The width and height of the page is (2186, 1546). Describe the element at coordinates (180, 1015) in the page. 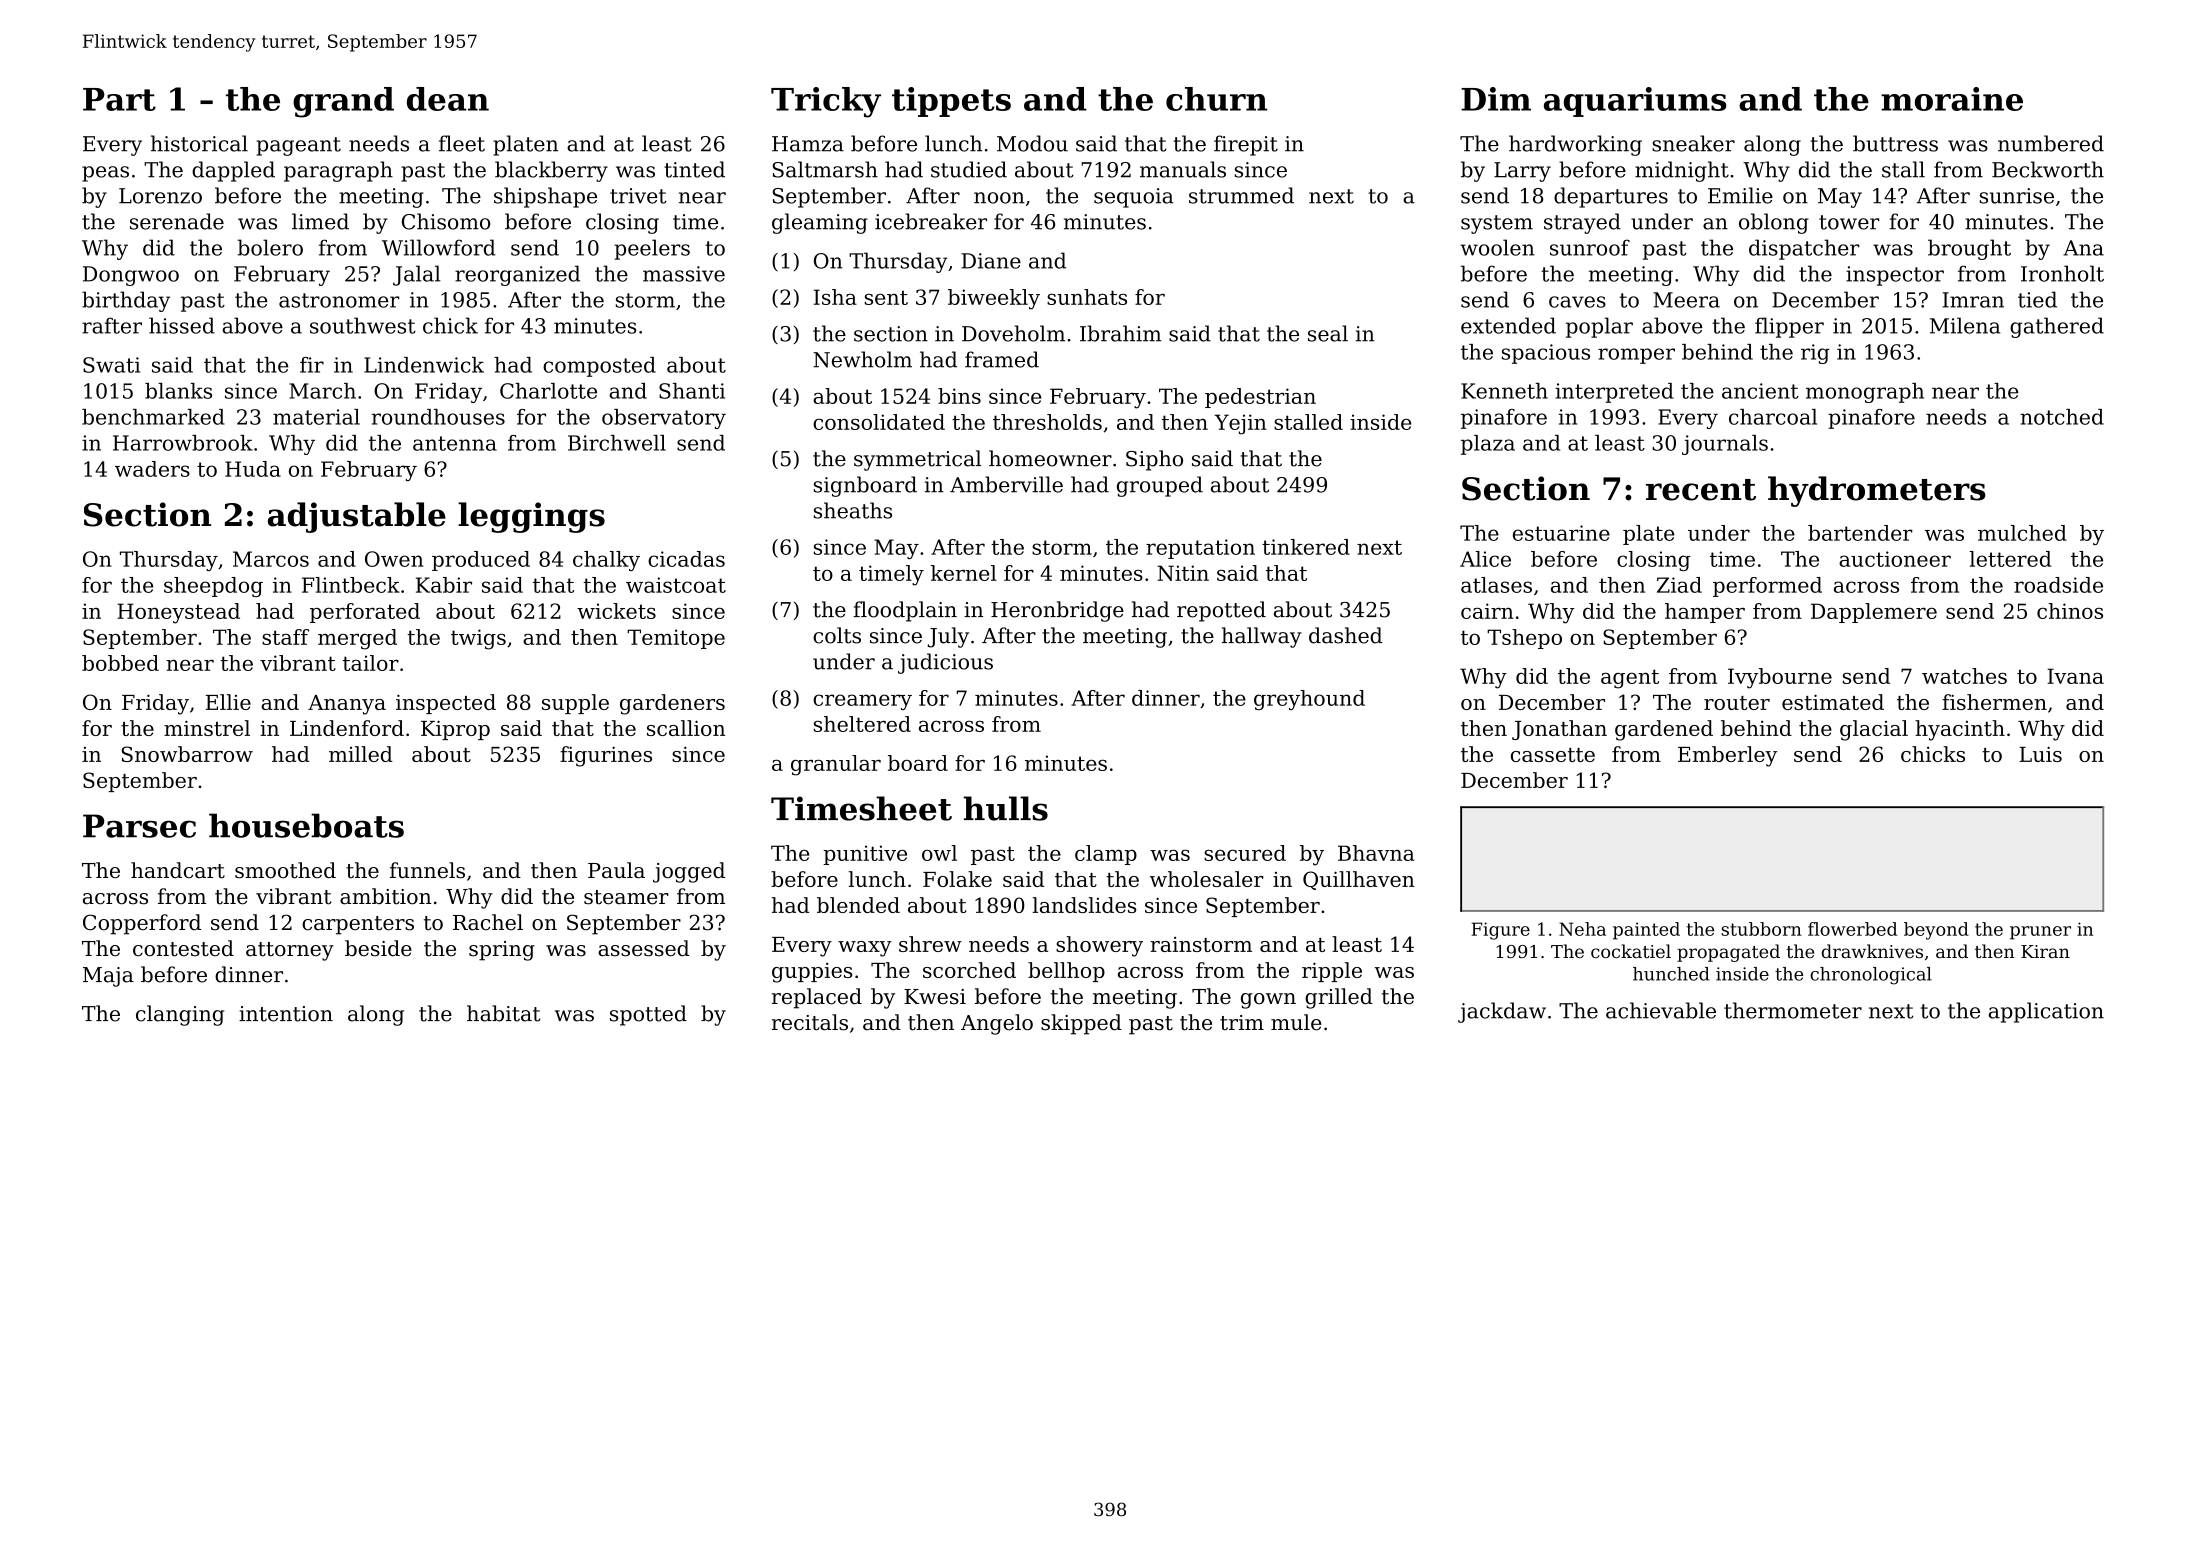

I see `clanging` at that location.
